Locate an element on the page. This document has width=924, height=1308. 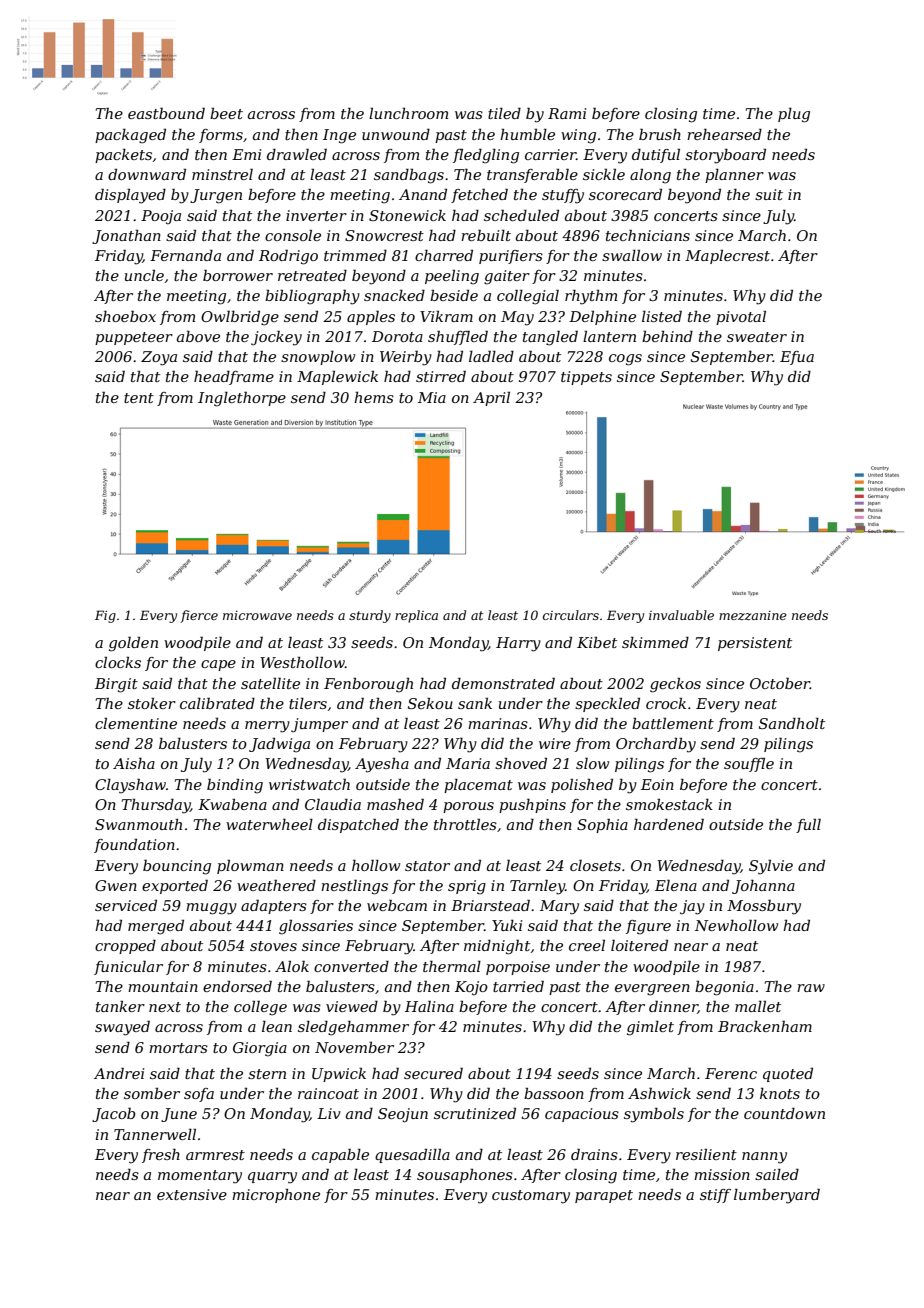
displayed is located at coordinates (130, 196).
